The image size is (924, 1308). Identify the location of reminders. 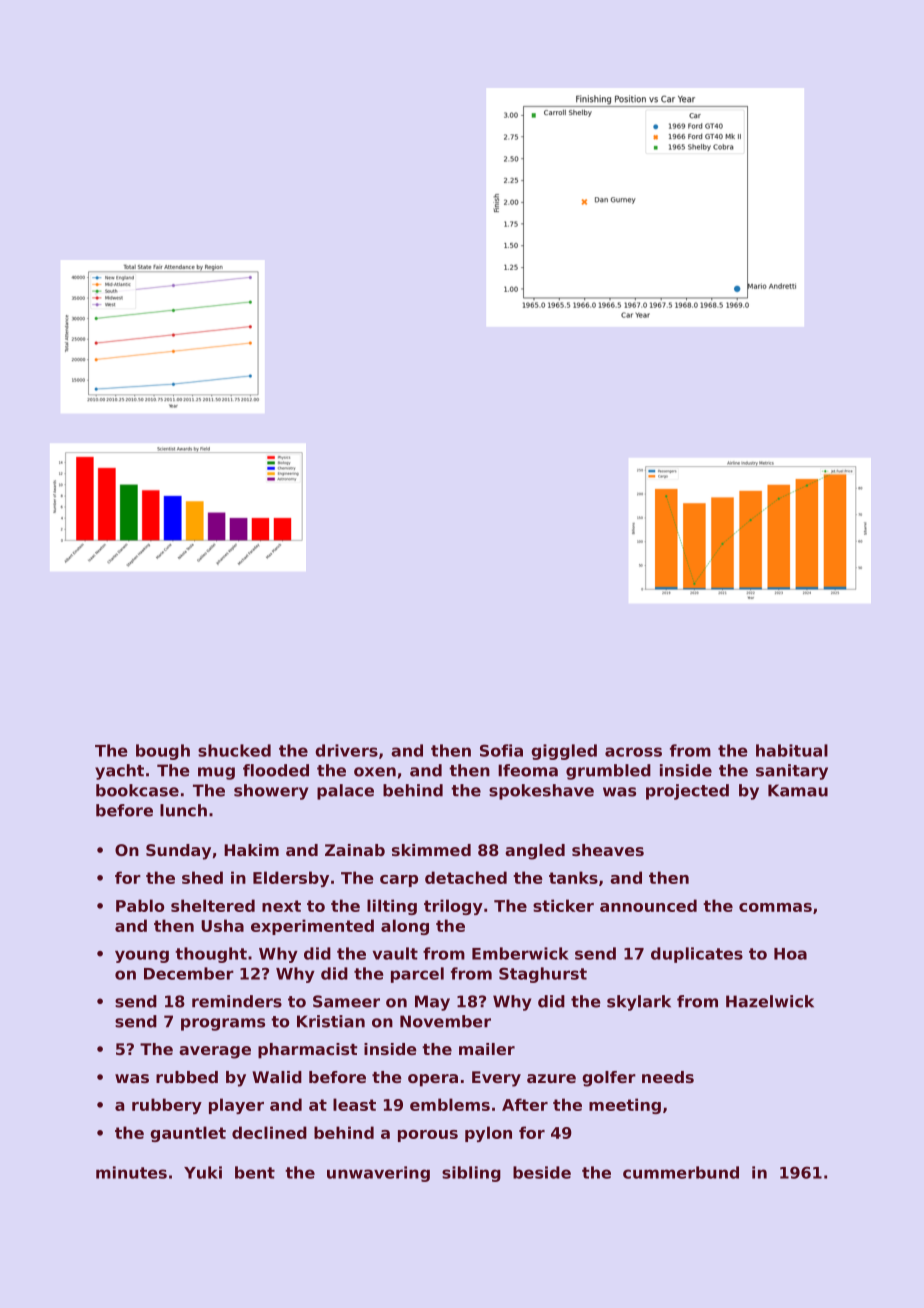
(237, 1001).
